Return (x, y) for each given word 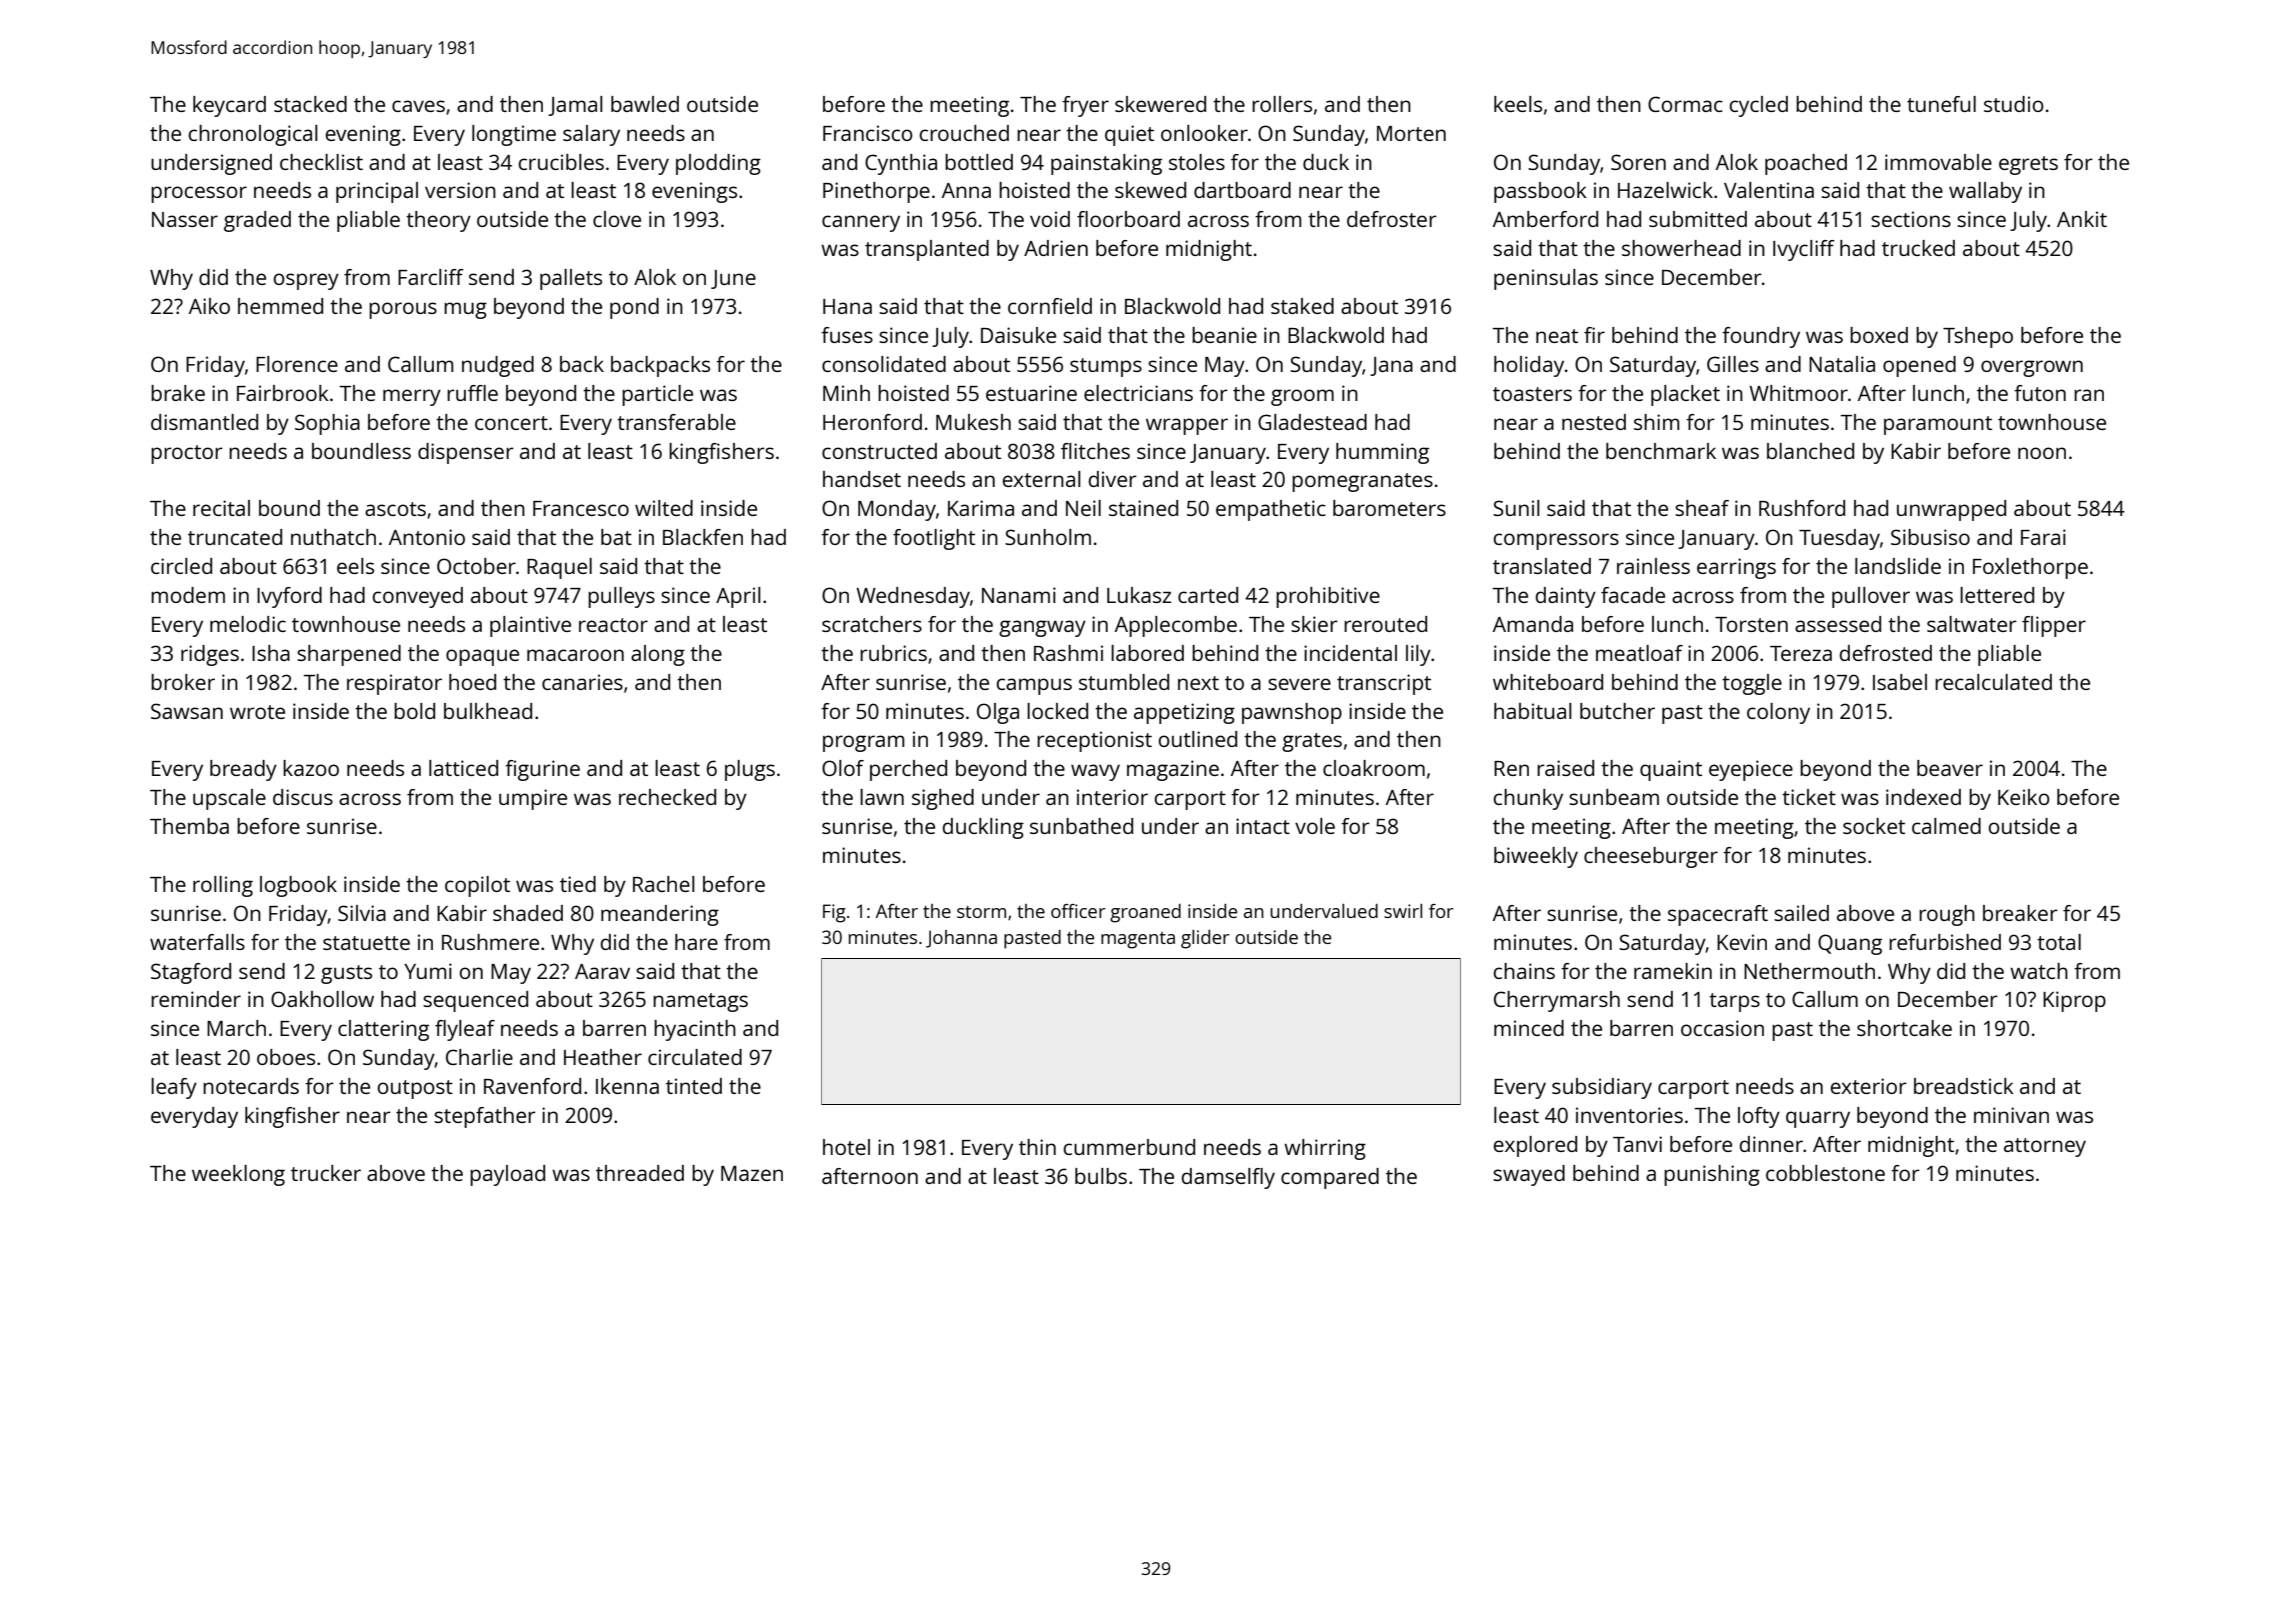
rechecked (667, 797)
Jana (1391, 366)
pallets (571, 279)
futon (2040, 393)
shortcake (1904, 1028)
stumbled (1124, 682)
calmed (1946, 826)
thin (1037, 1147)
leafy (174, 1088)
